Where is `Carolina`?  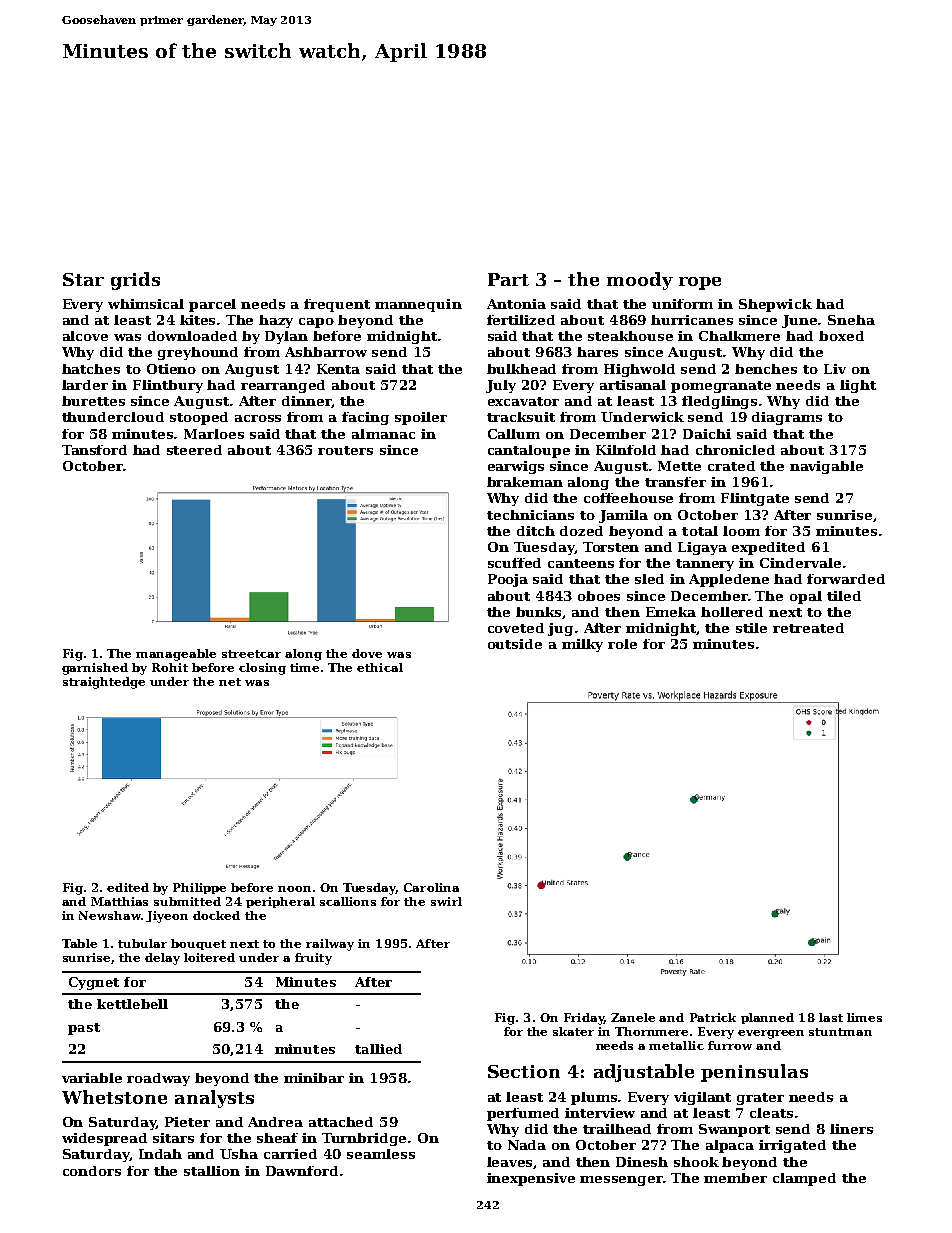
Carolina is located at coordinates (431, 887).
